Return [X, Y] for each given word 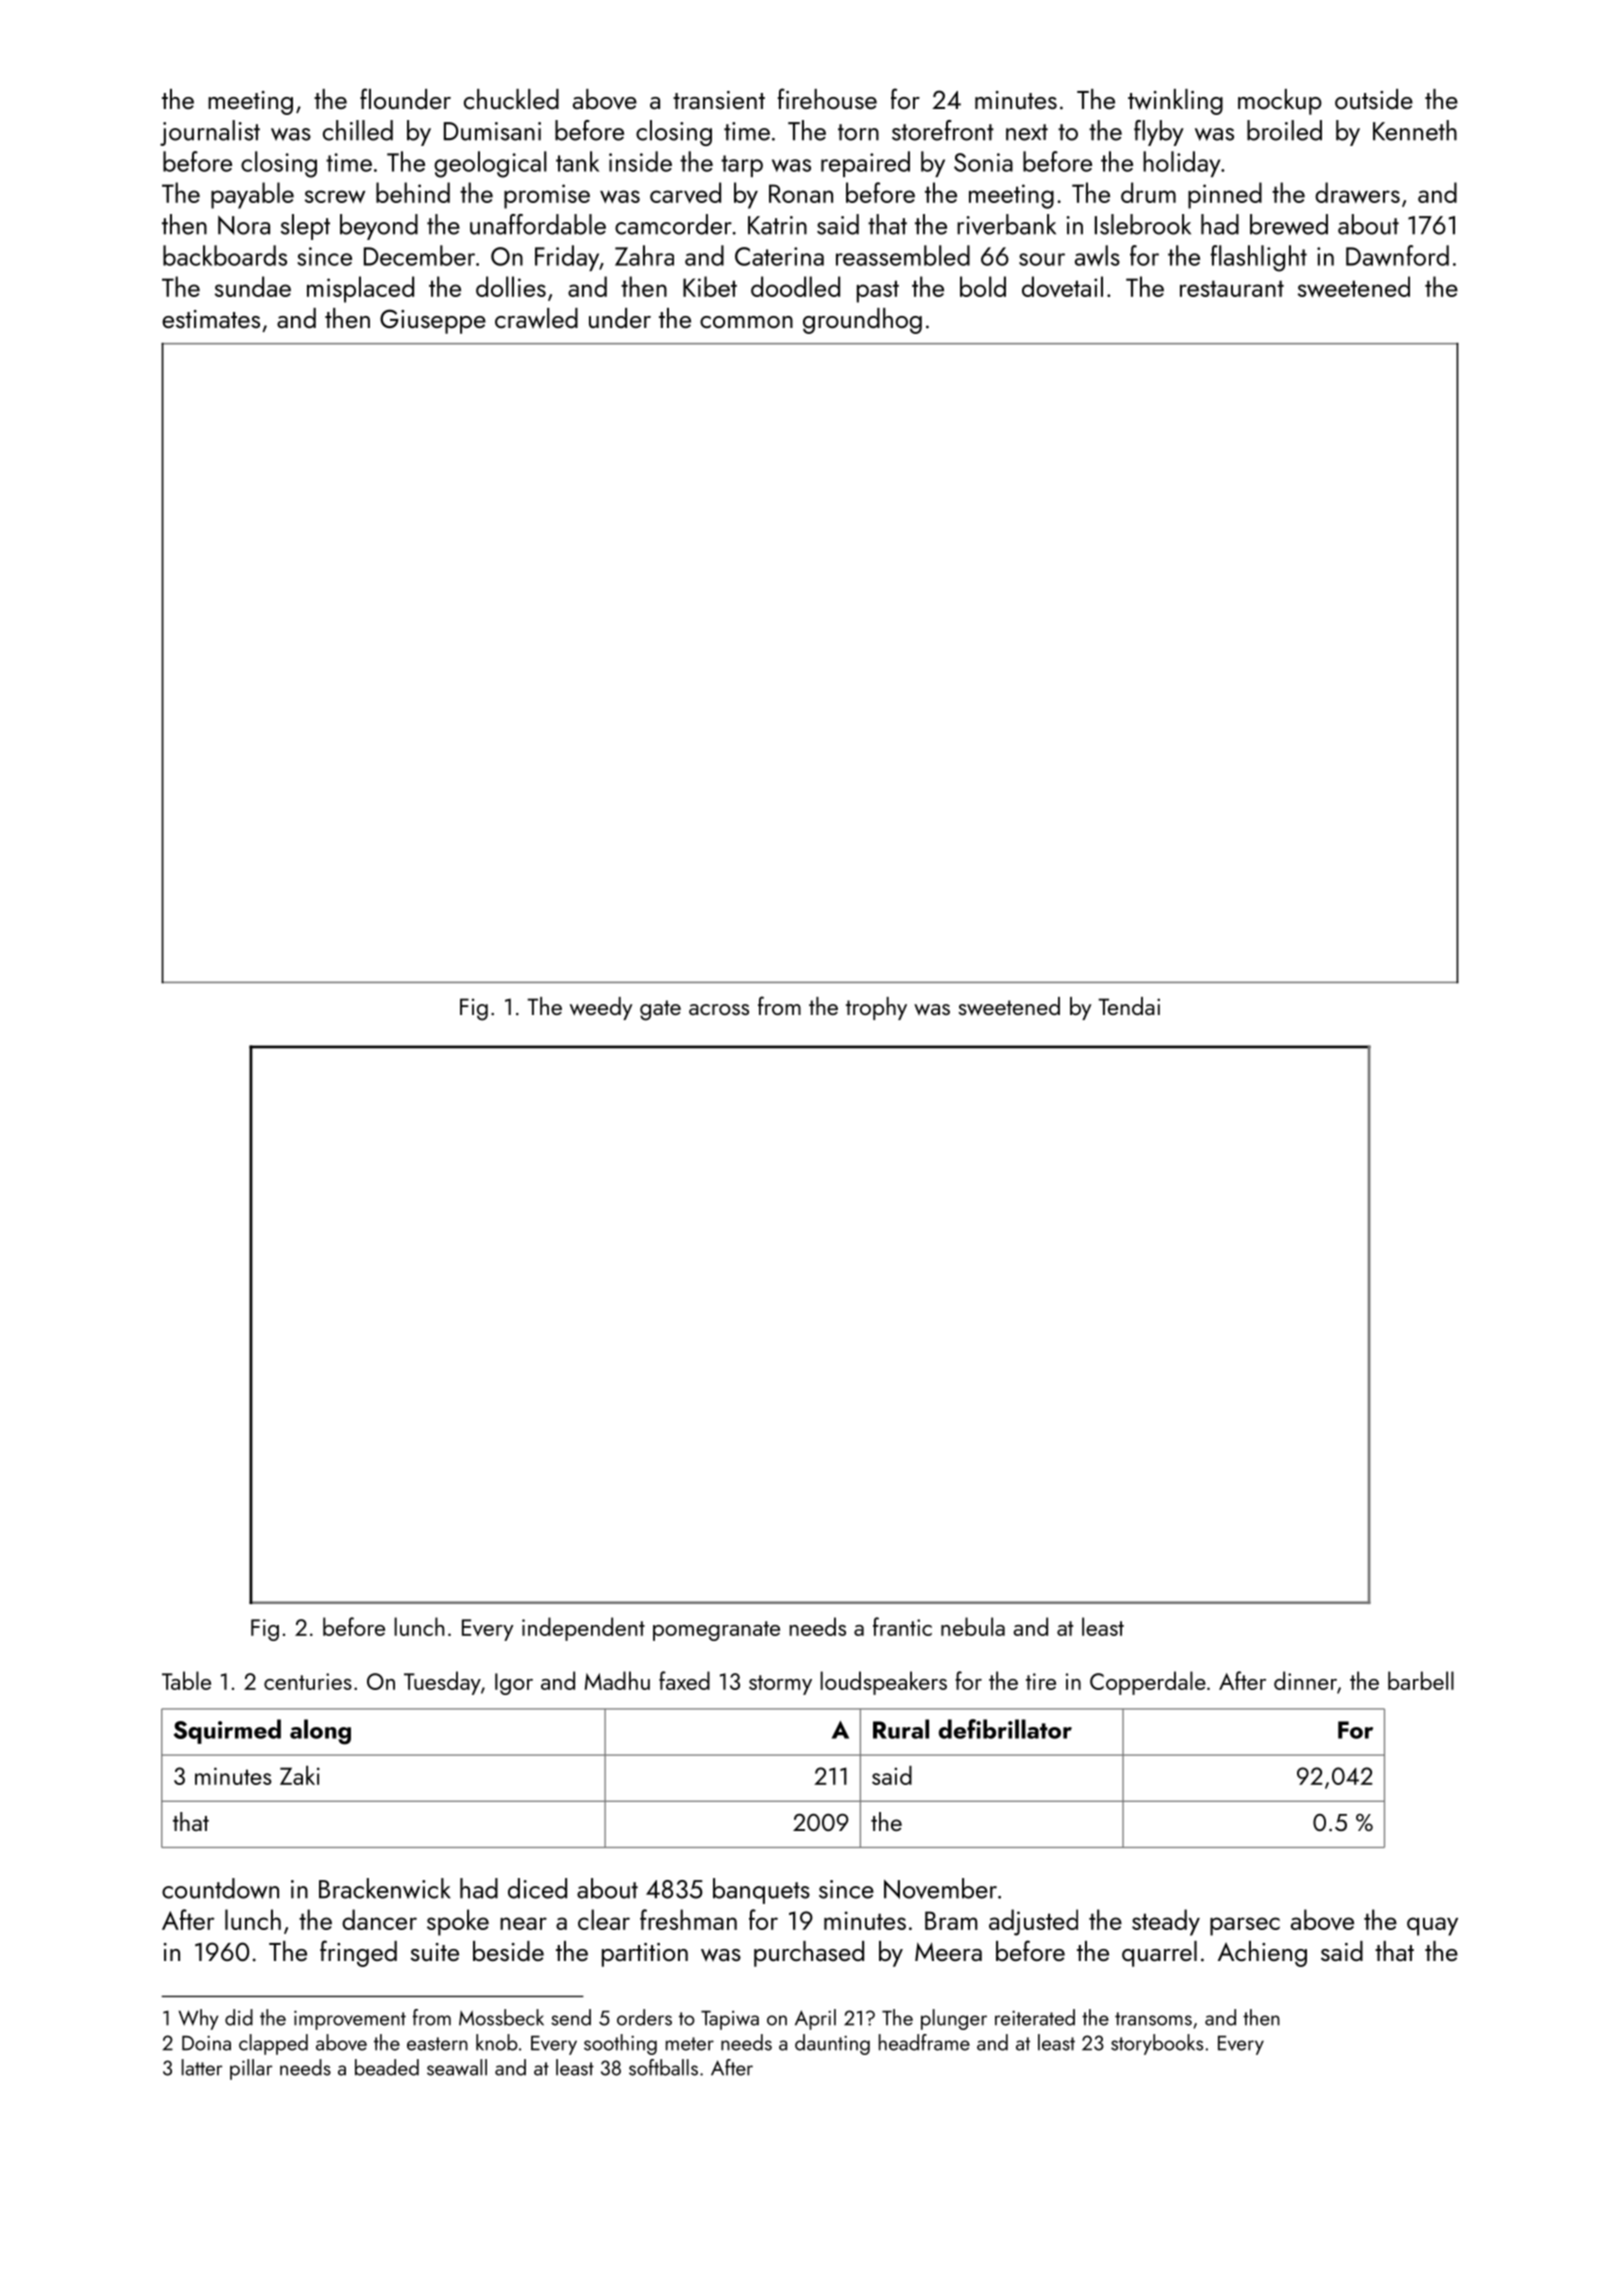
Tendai [1129, 1006]
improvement [350, 2020]
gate [660, 1010]
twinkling [1175, 102]
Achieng [1262, 1954]
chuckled [511, 99]
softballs [663, 2067]
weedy [601, 1008]
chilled [358, 130]
